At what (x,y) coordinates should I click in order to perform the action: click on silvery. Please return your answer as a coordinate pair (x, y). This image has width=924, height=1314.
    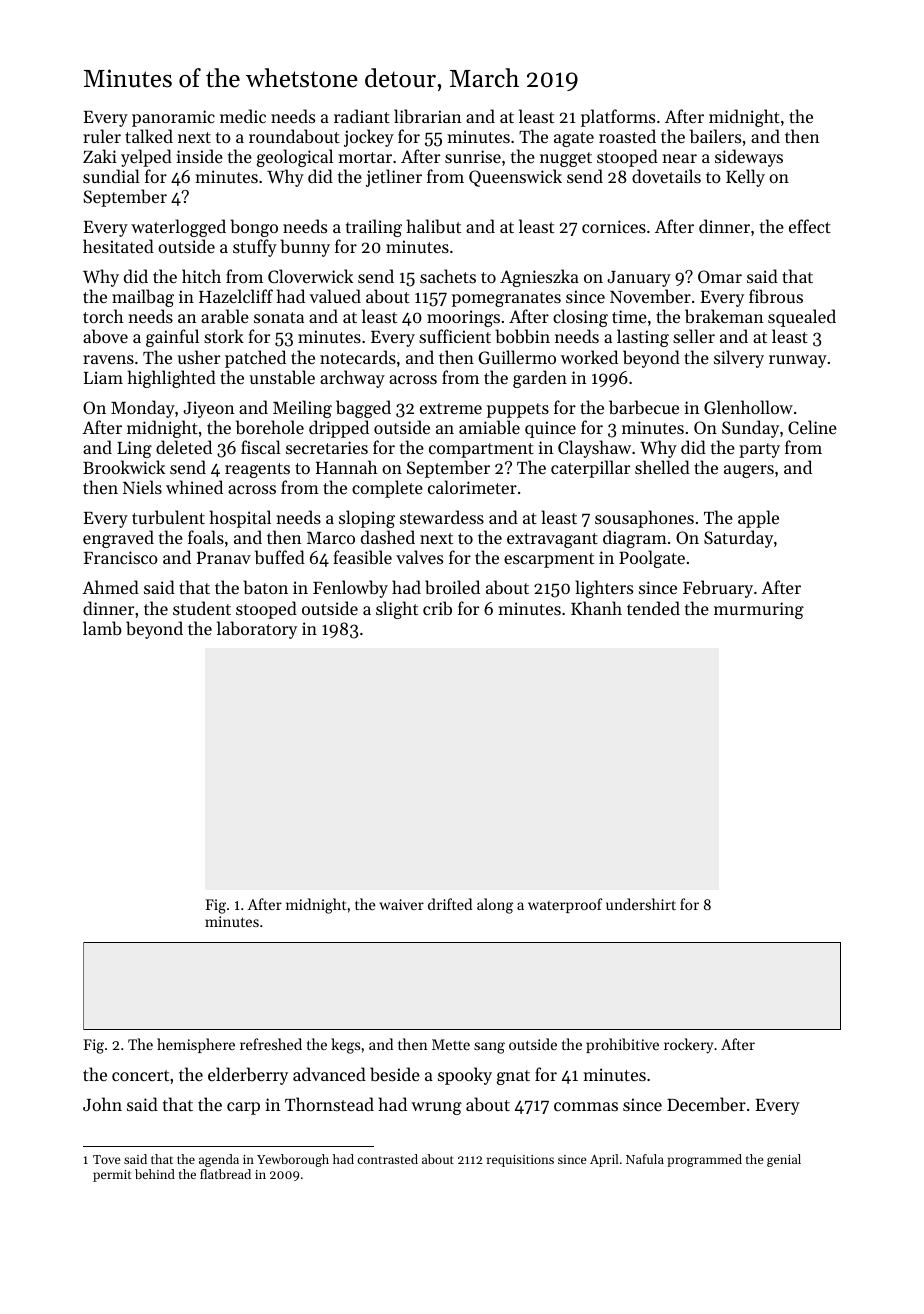
    Looking at the image, I should click on (739, 359).
